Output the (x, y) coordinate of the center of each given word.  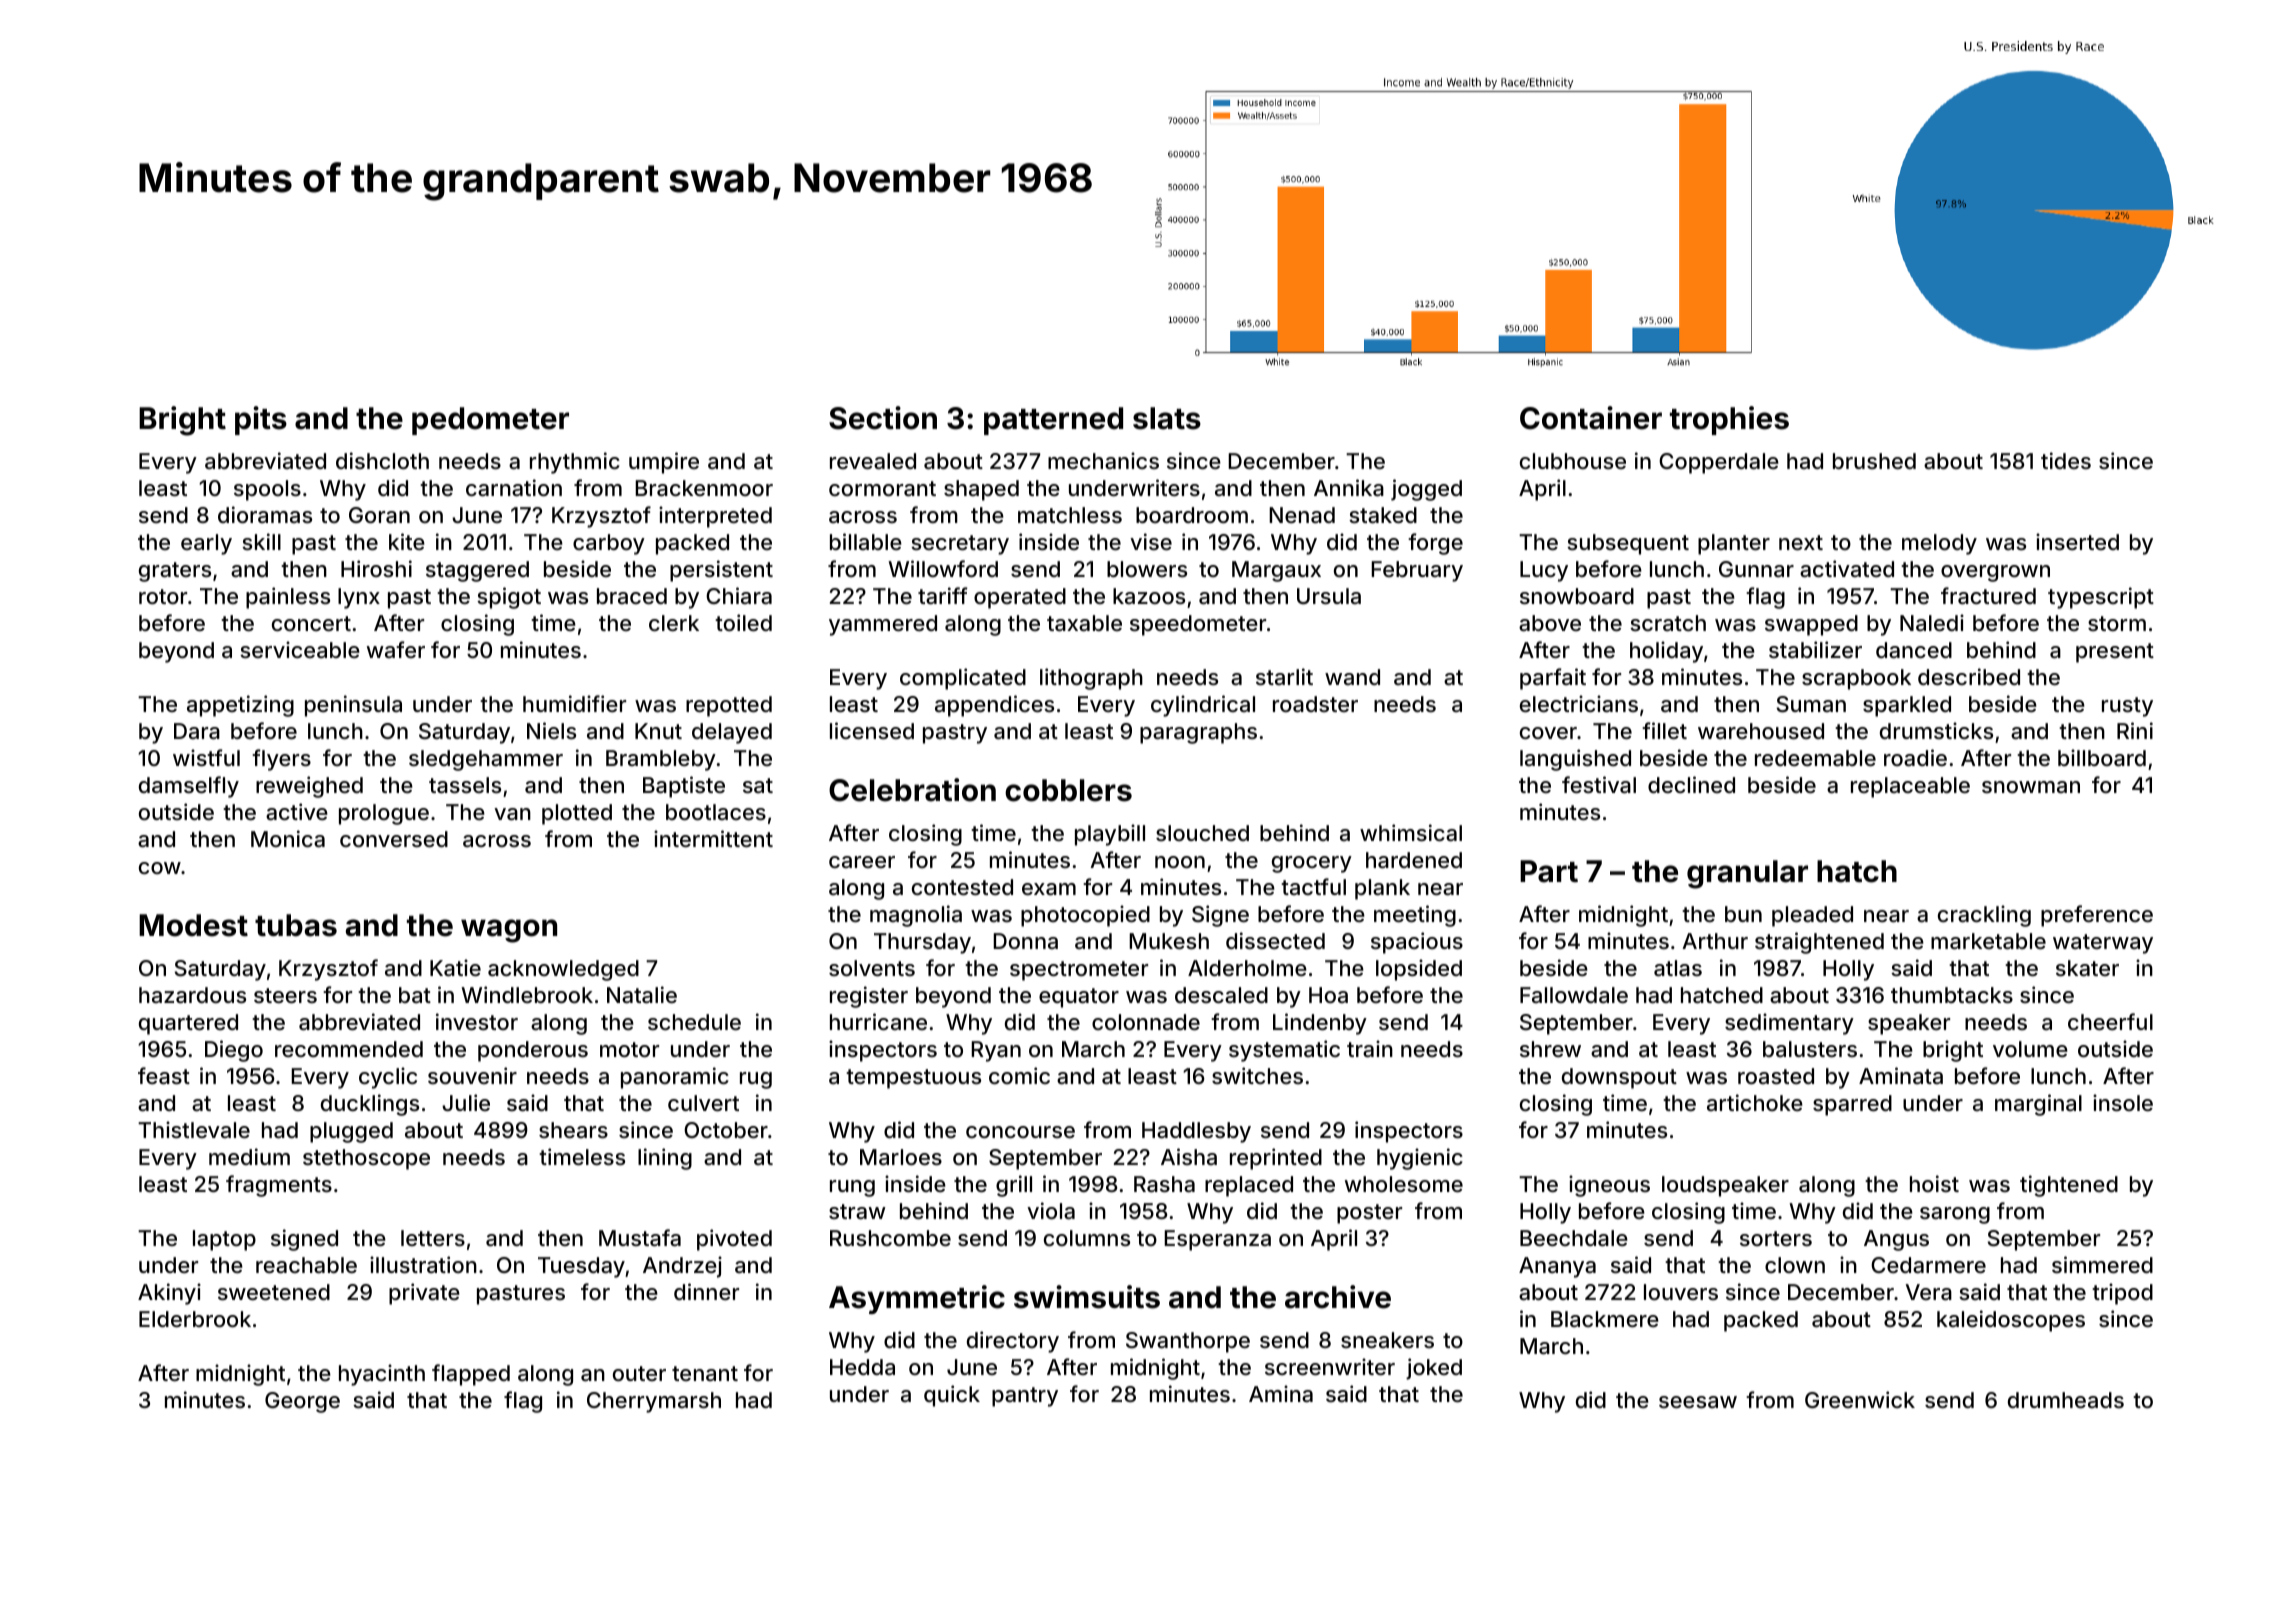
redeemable (1815, 758)
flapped (471, 1375)
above (1550, 623)
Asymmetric (917, 1299)
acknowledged (563, 970)
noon (1180, 862)
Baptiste (684, 787)
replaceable (1910, 787)
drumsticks (1936, 730)
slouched (1202, 833)
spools (267, 490)
